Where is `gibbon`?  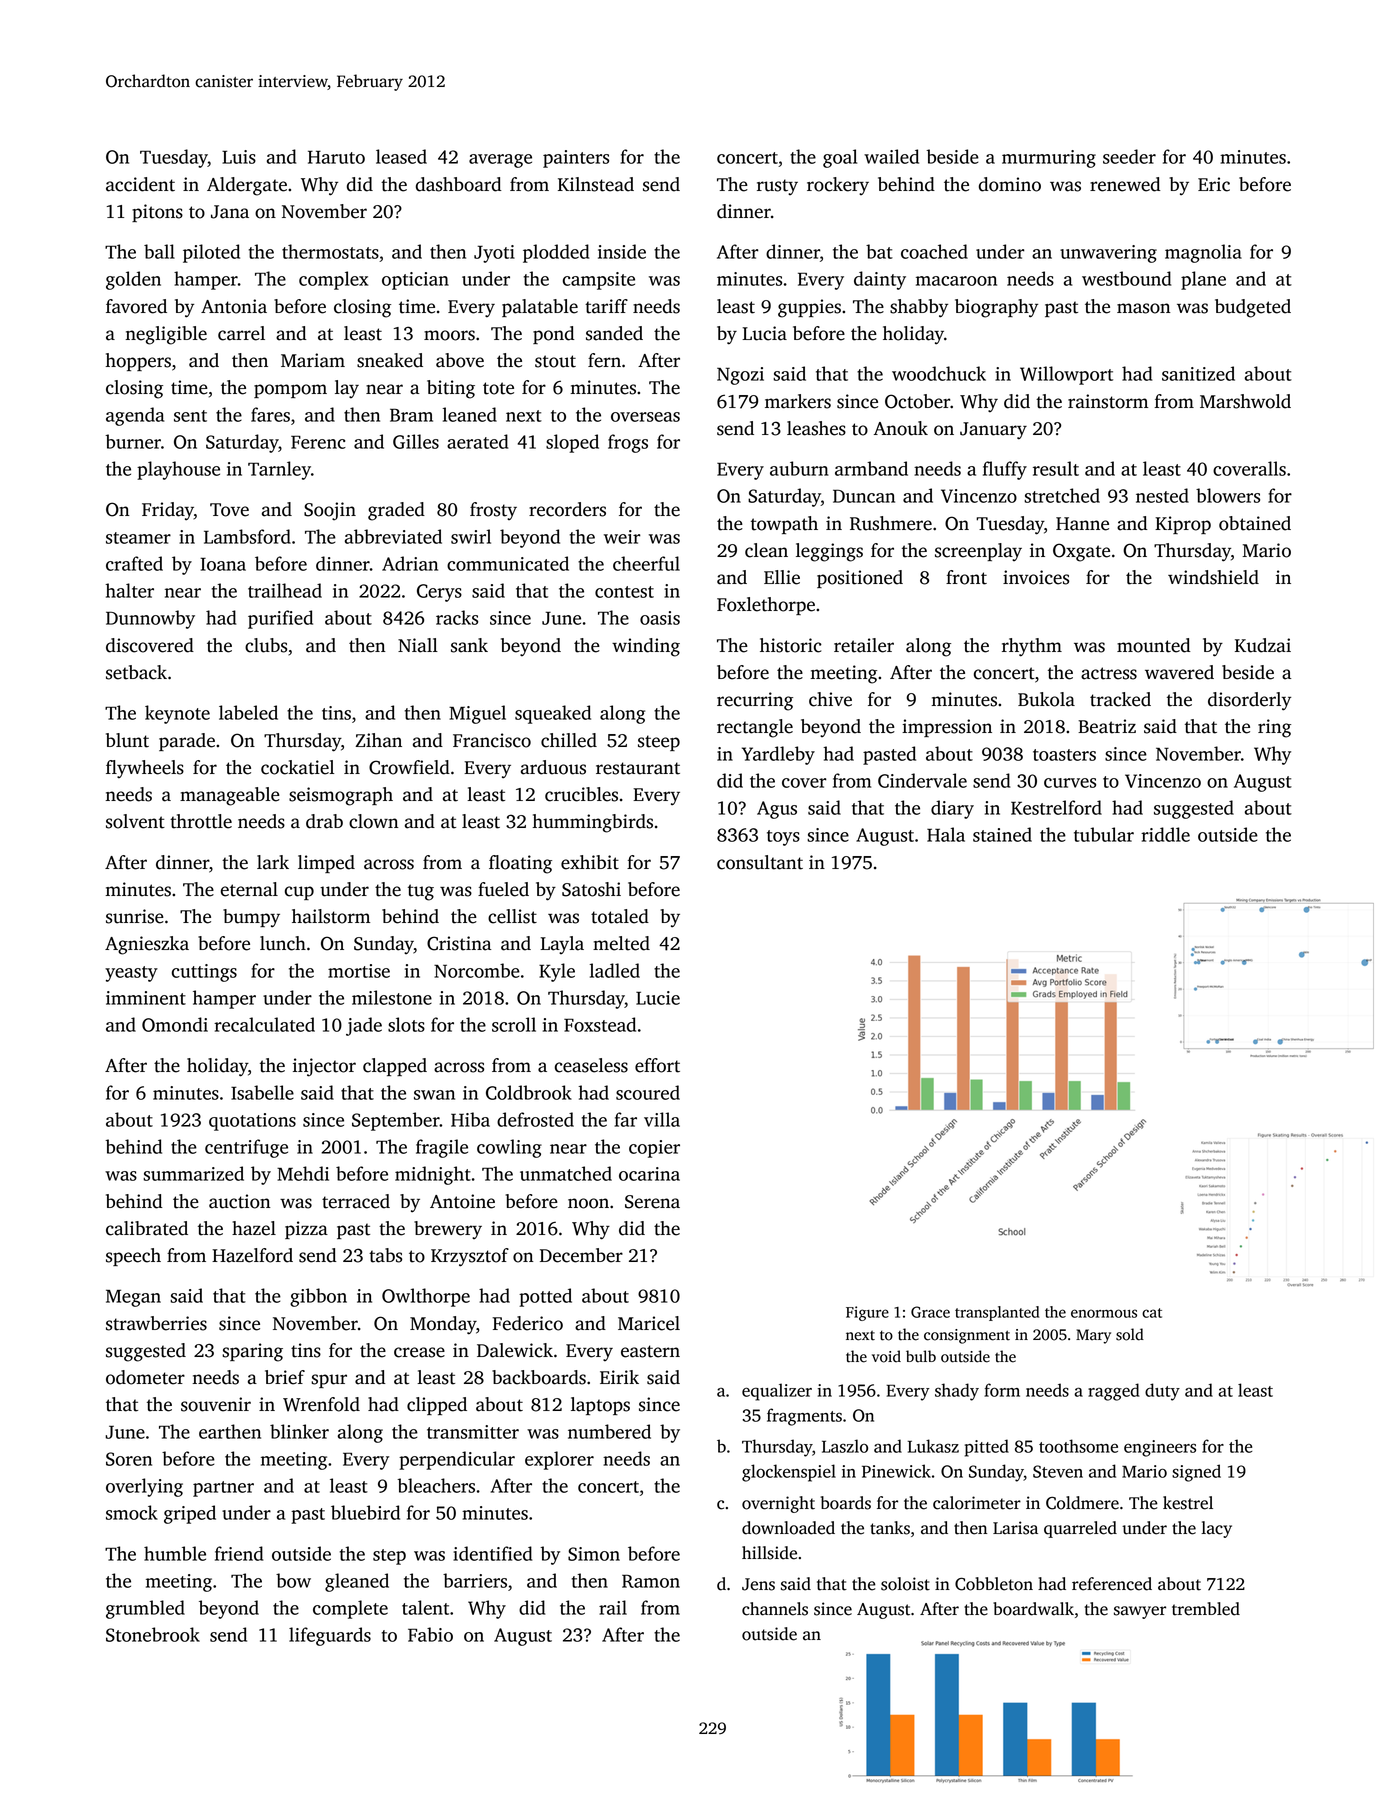
gibbon is located at coordinates (318, 1297).
